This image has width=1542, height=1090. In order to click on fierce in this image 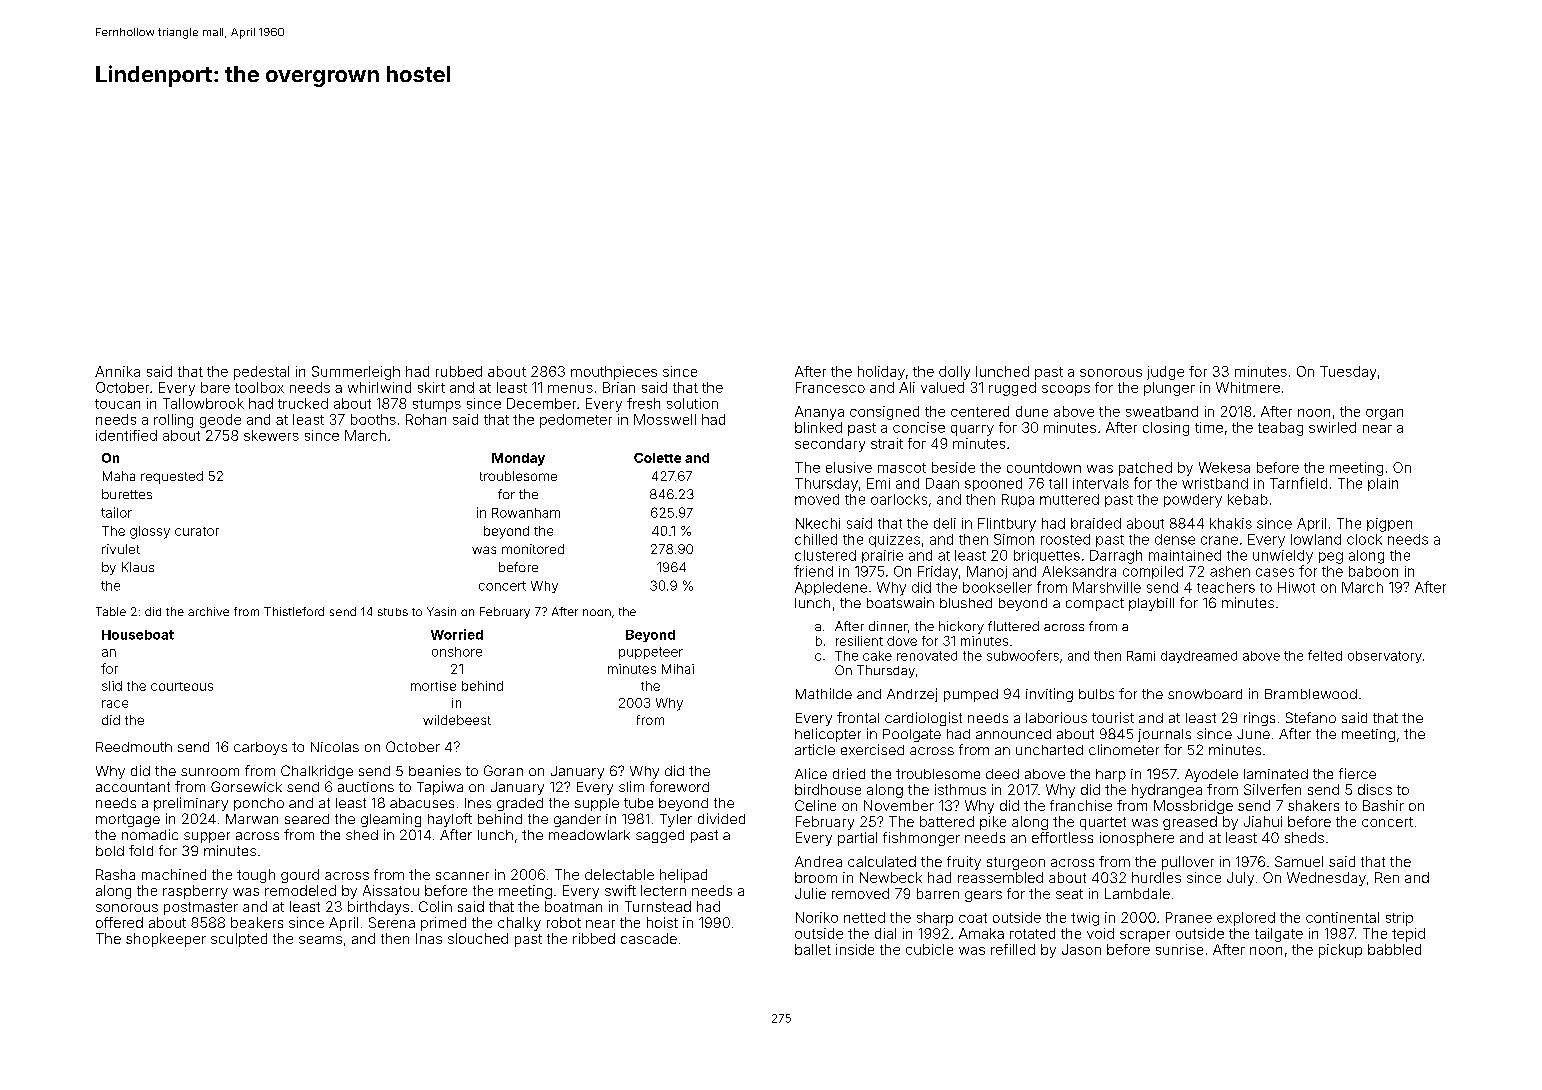, I will do `click(1357, 773)`.
